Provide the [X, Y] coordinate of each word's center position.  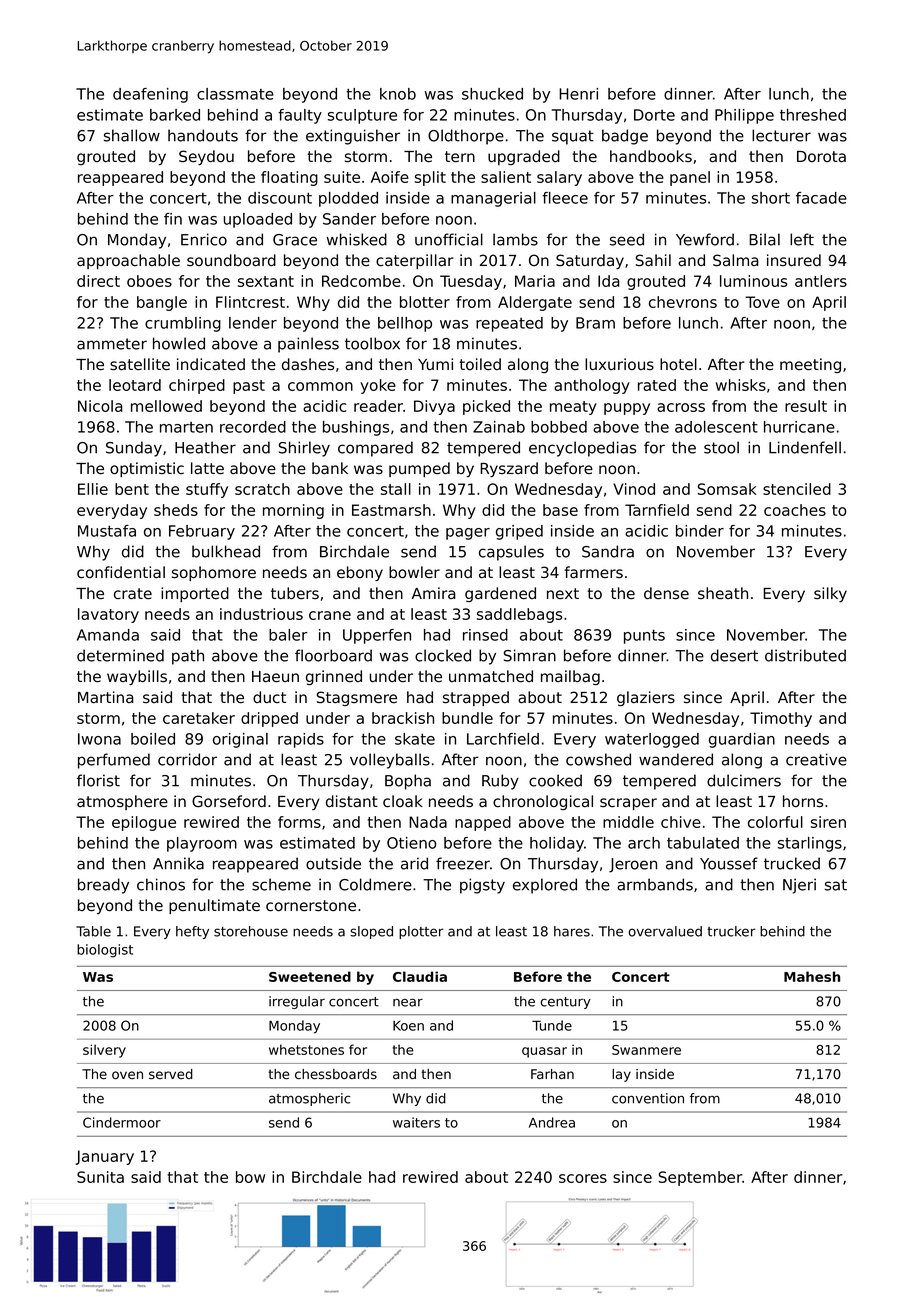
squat [573, 137]
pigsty [482, 886]
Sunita [100, 1177]
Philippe [744, 116]
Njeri [799, 886]
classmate [235, 94]
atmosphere [122, 802]
